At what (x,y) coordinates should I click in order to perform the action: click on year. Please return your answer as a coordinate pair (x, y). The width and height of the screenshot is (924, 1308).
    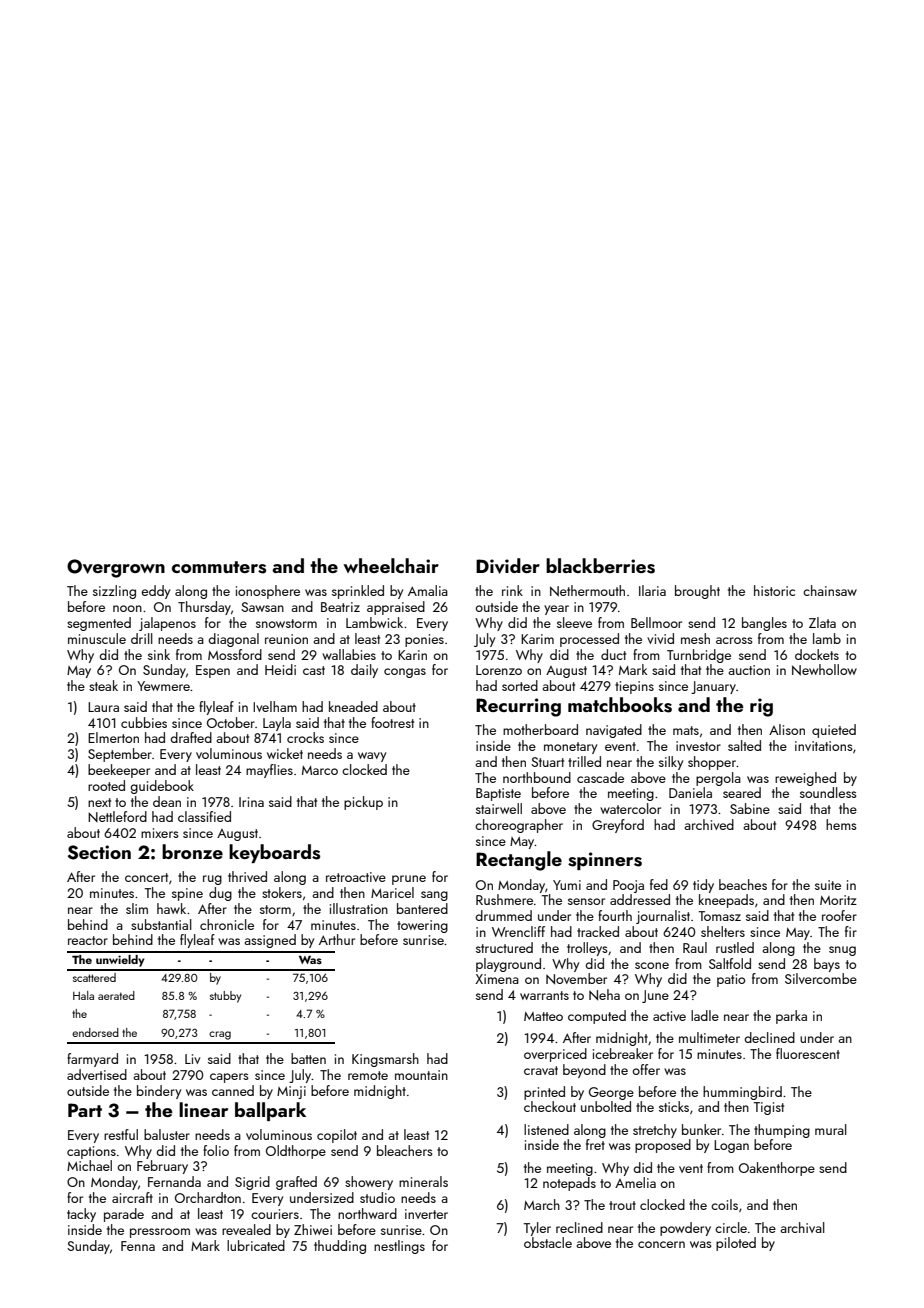
    Looking at the image, I should click on (556, 610).
